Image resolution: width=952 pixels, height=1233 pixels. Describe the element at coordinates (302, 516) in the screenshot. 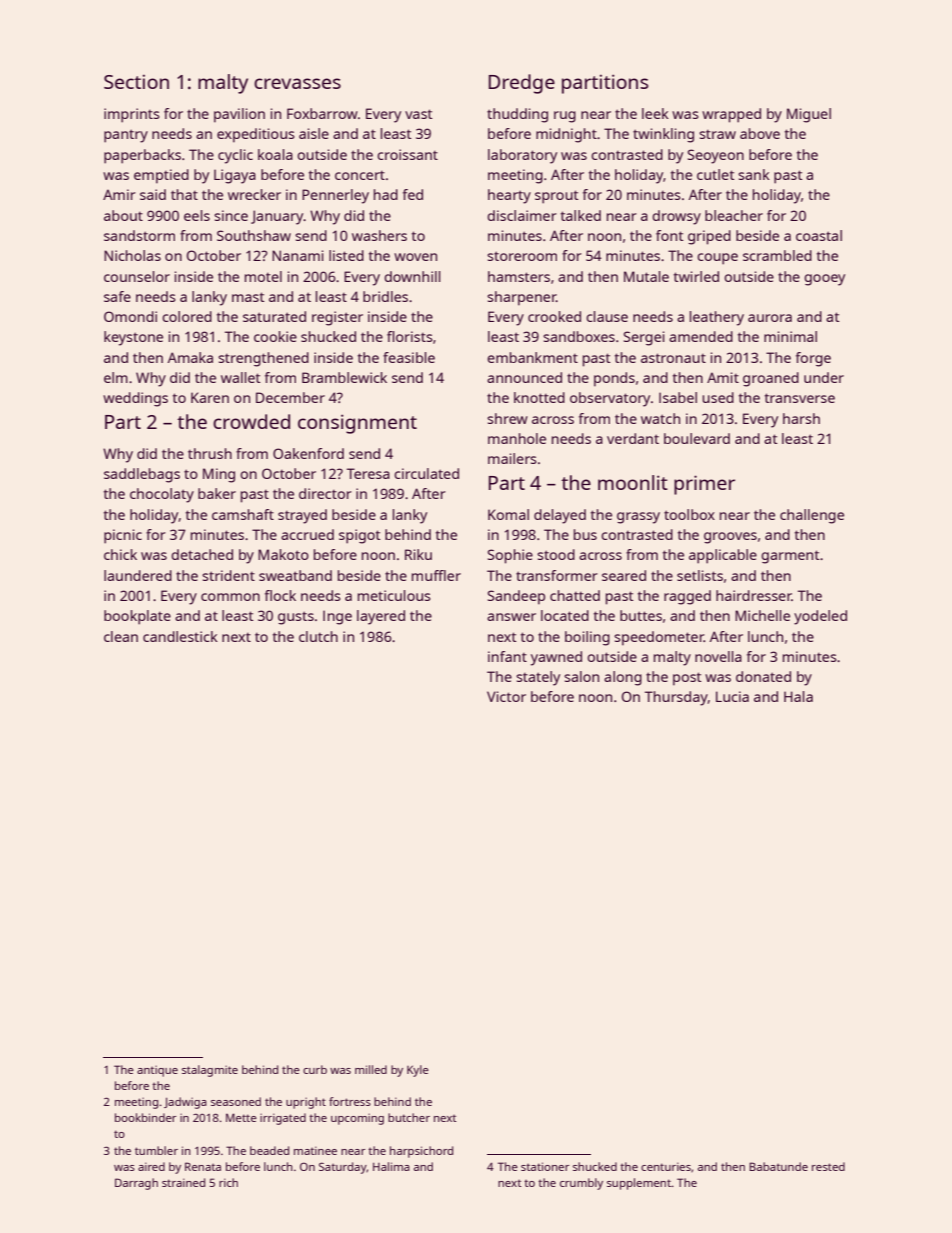

I see `strayed` at that location.
